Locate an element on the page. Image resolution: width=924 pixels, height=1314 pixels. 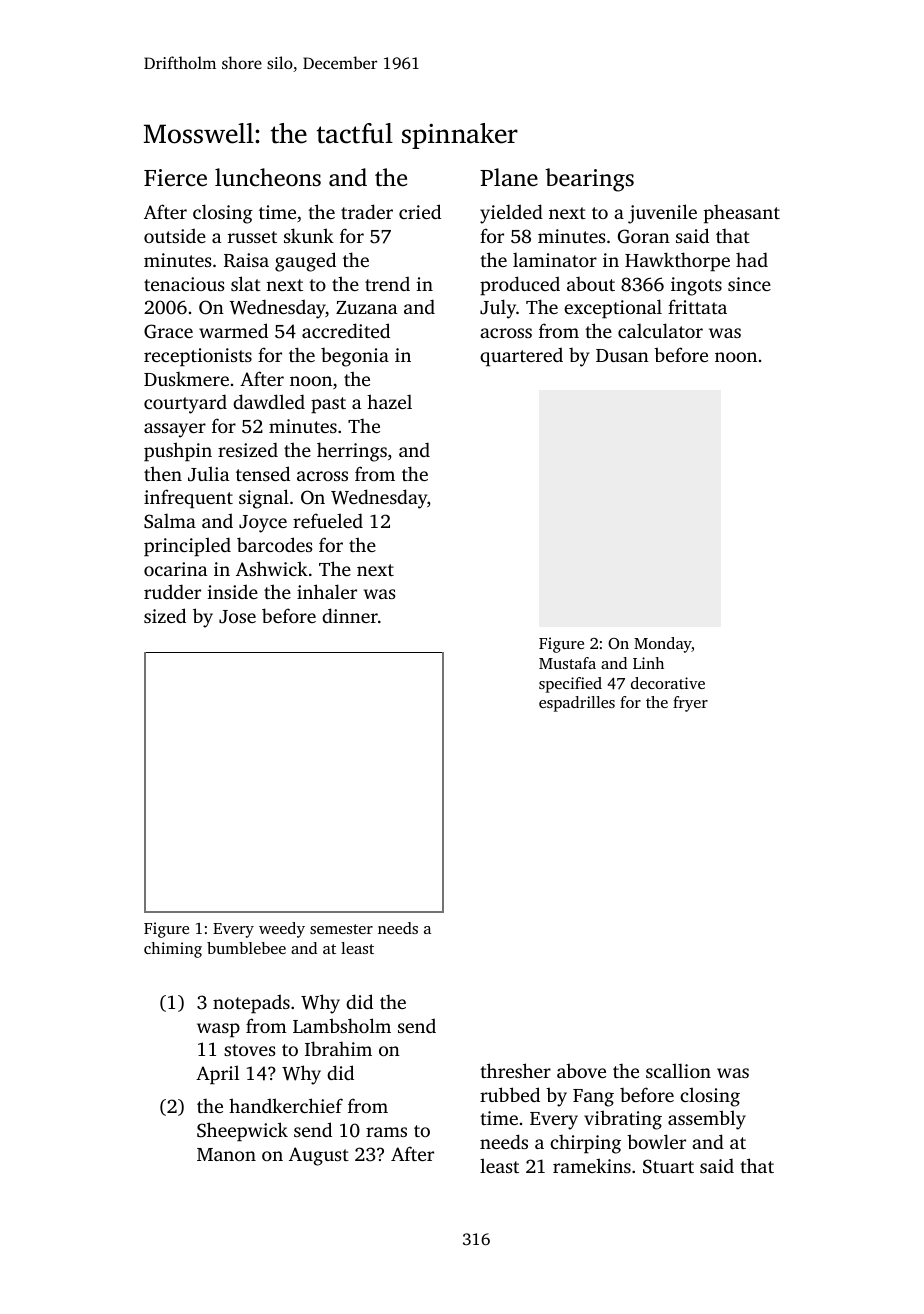
scallion is located at coordinates (678, 1070).
